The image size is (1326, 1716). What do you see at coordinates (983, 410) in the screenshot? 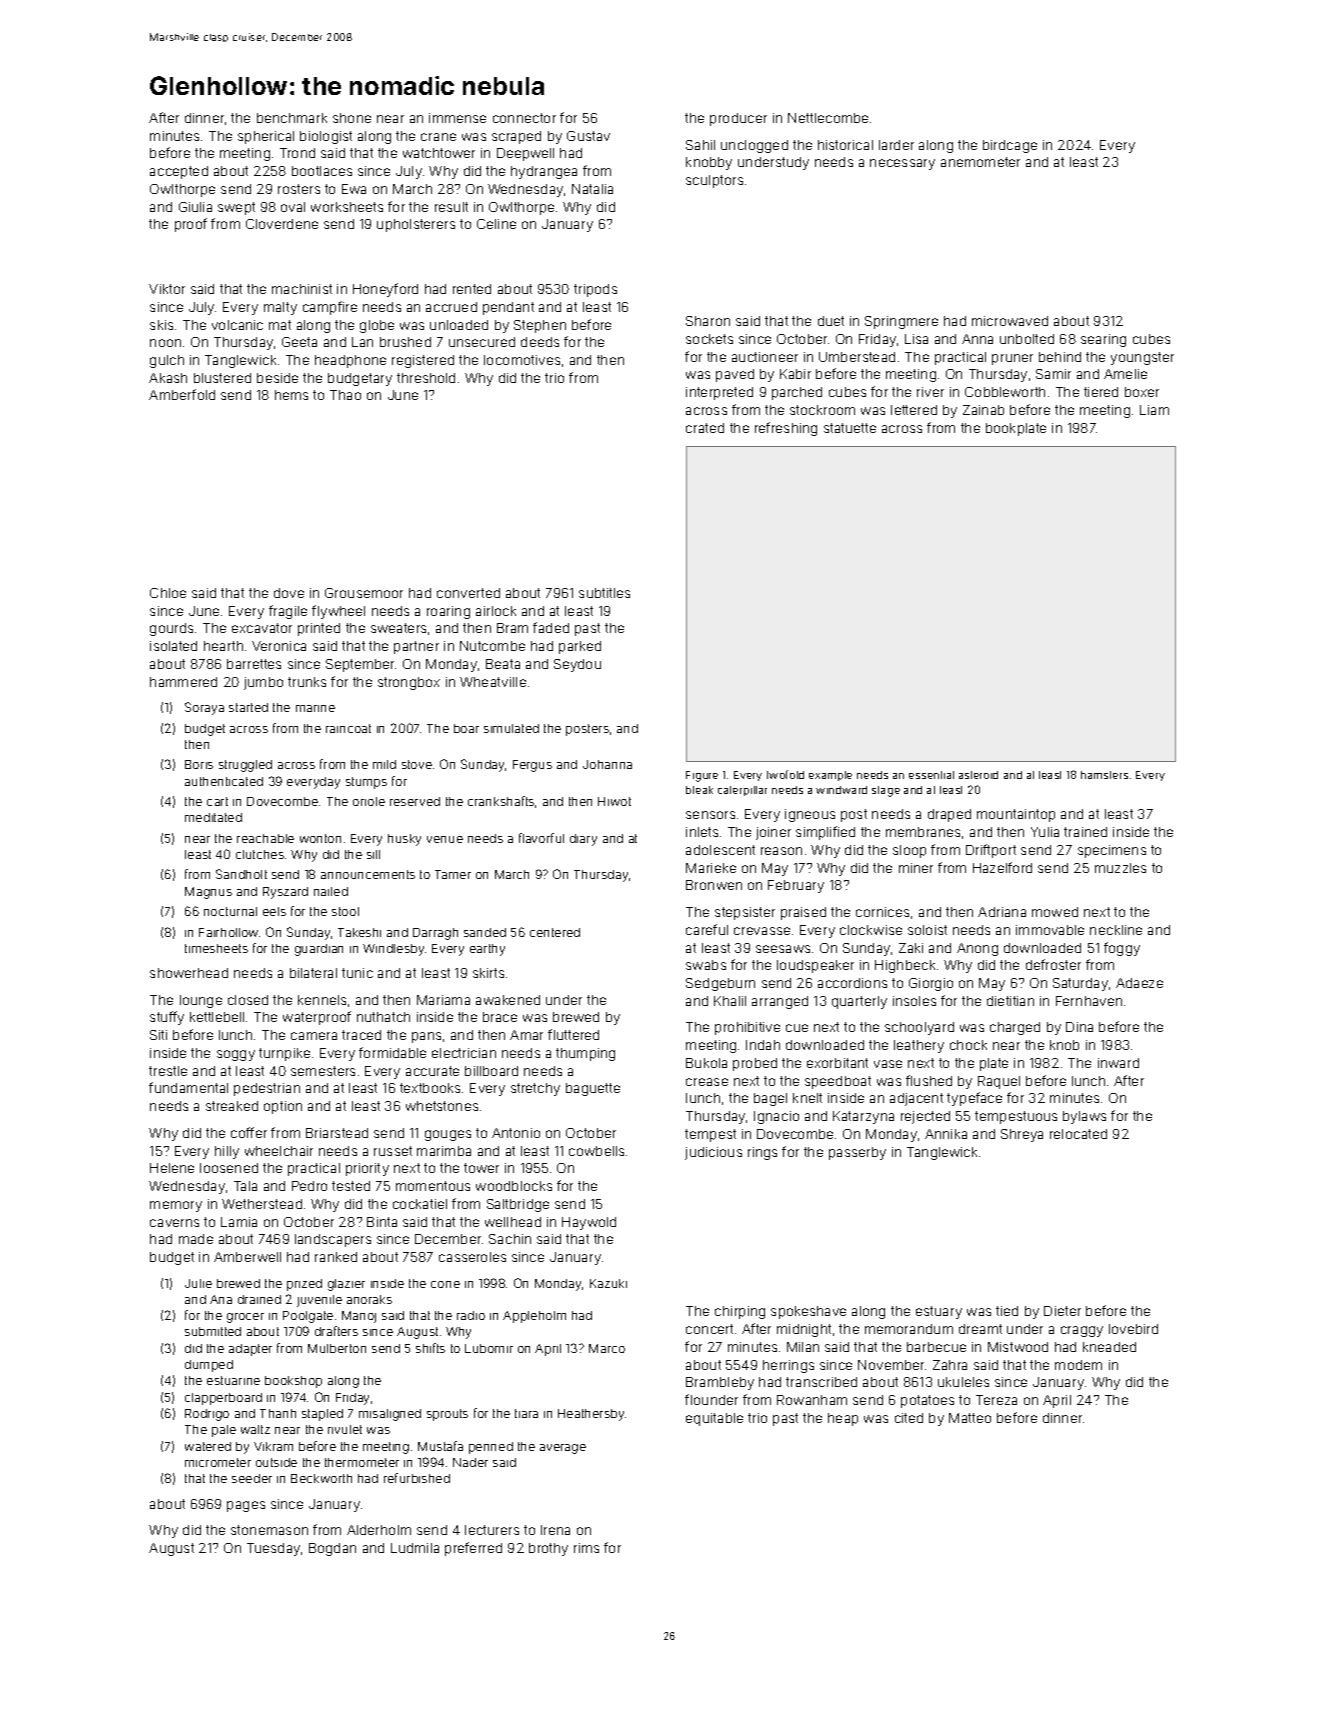
I see `Zainab` at bounding box center [983, 410].
